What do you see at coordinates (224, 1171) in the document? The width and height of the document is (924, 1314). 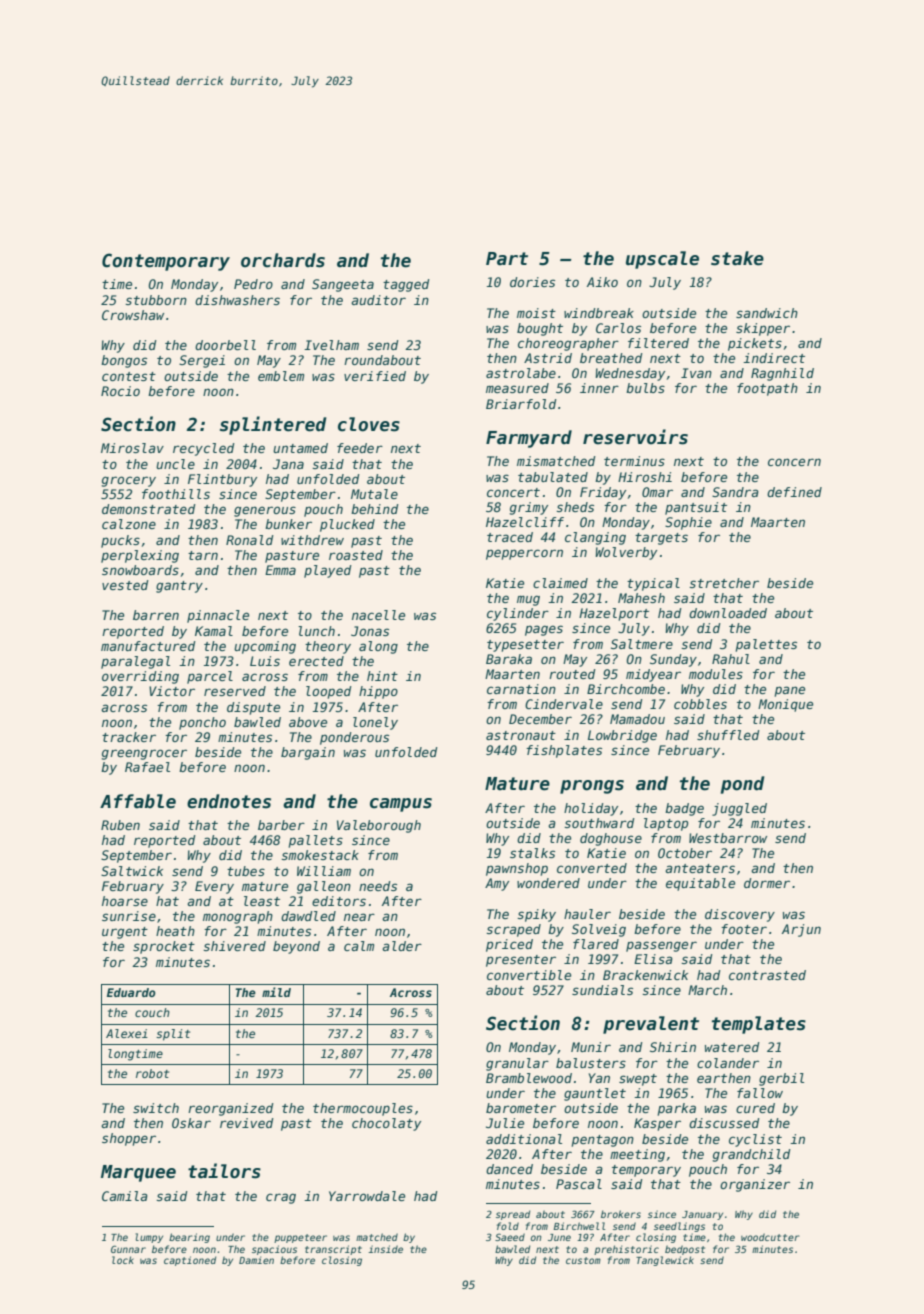 I see `tailors` at bounding box center [224, 1171].
